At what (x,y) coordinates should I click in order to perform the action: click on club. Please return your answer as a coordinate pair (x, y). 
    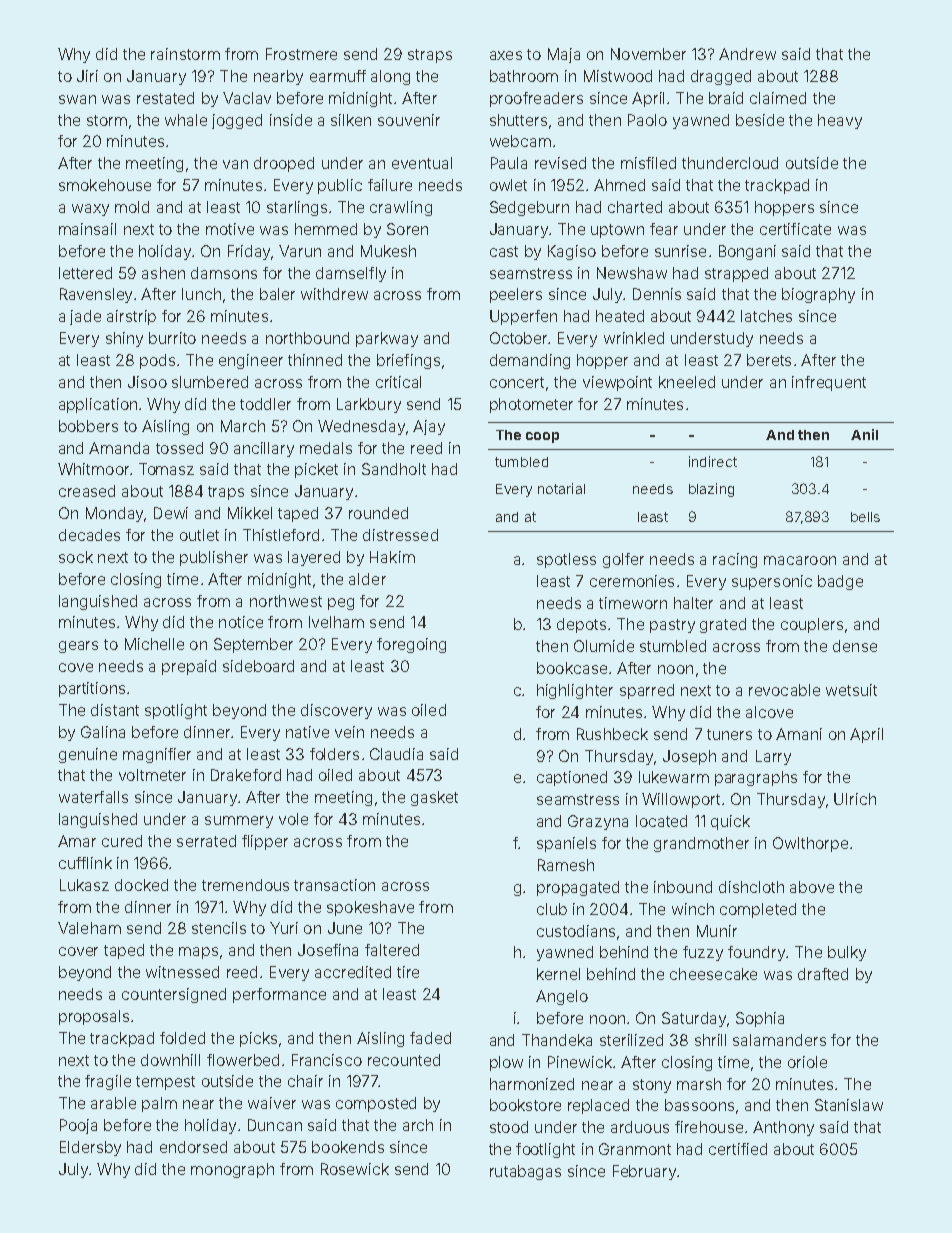
    Looking at the image, I should click on (552, 909).
